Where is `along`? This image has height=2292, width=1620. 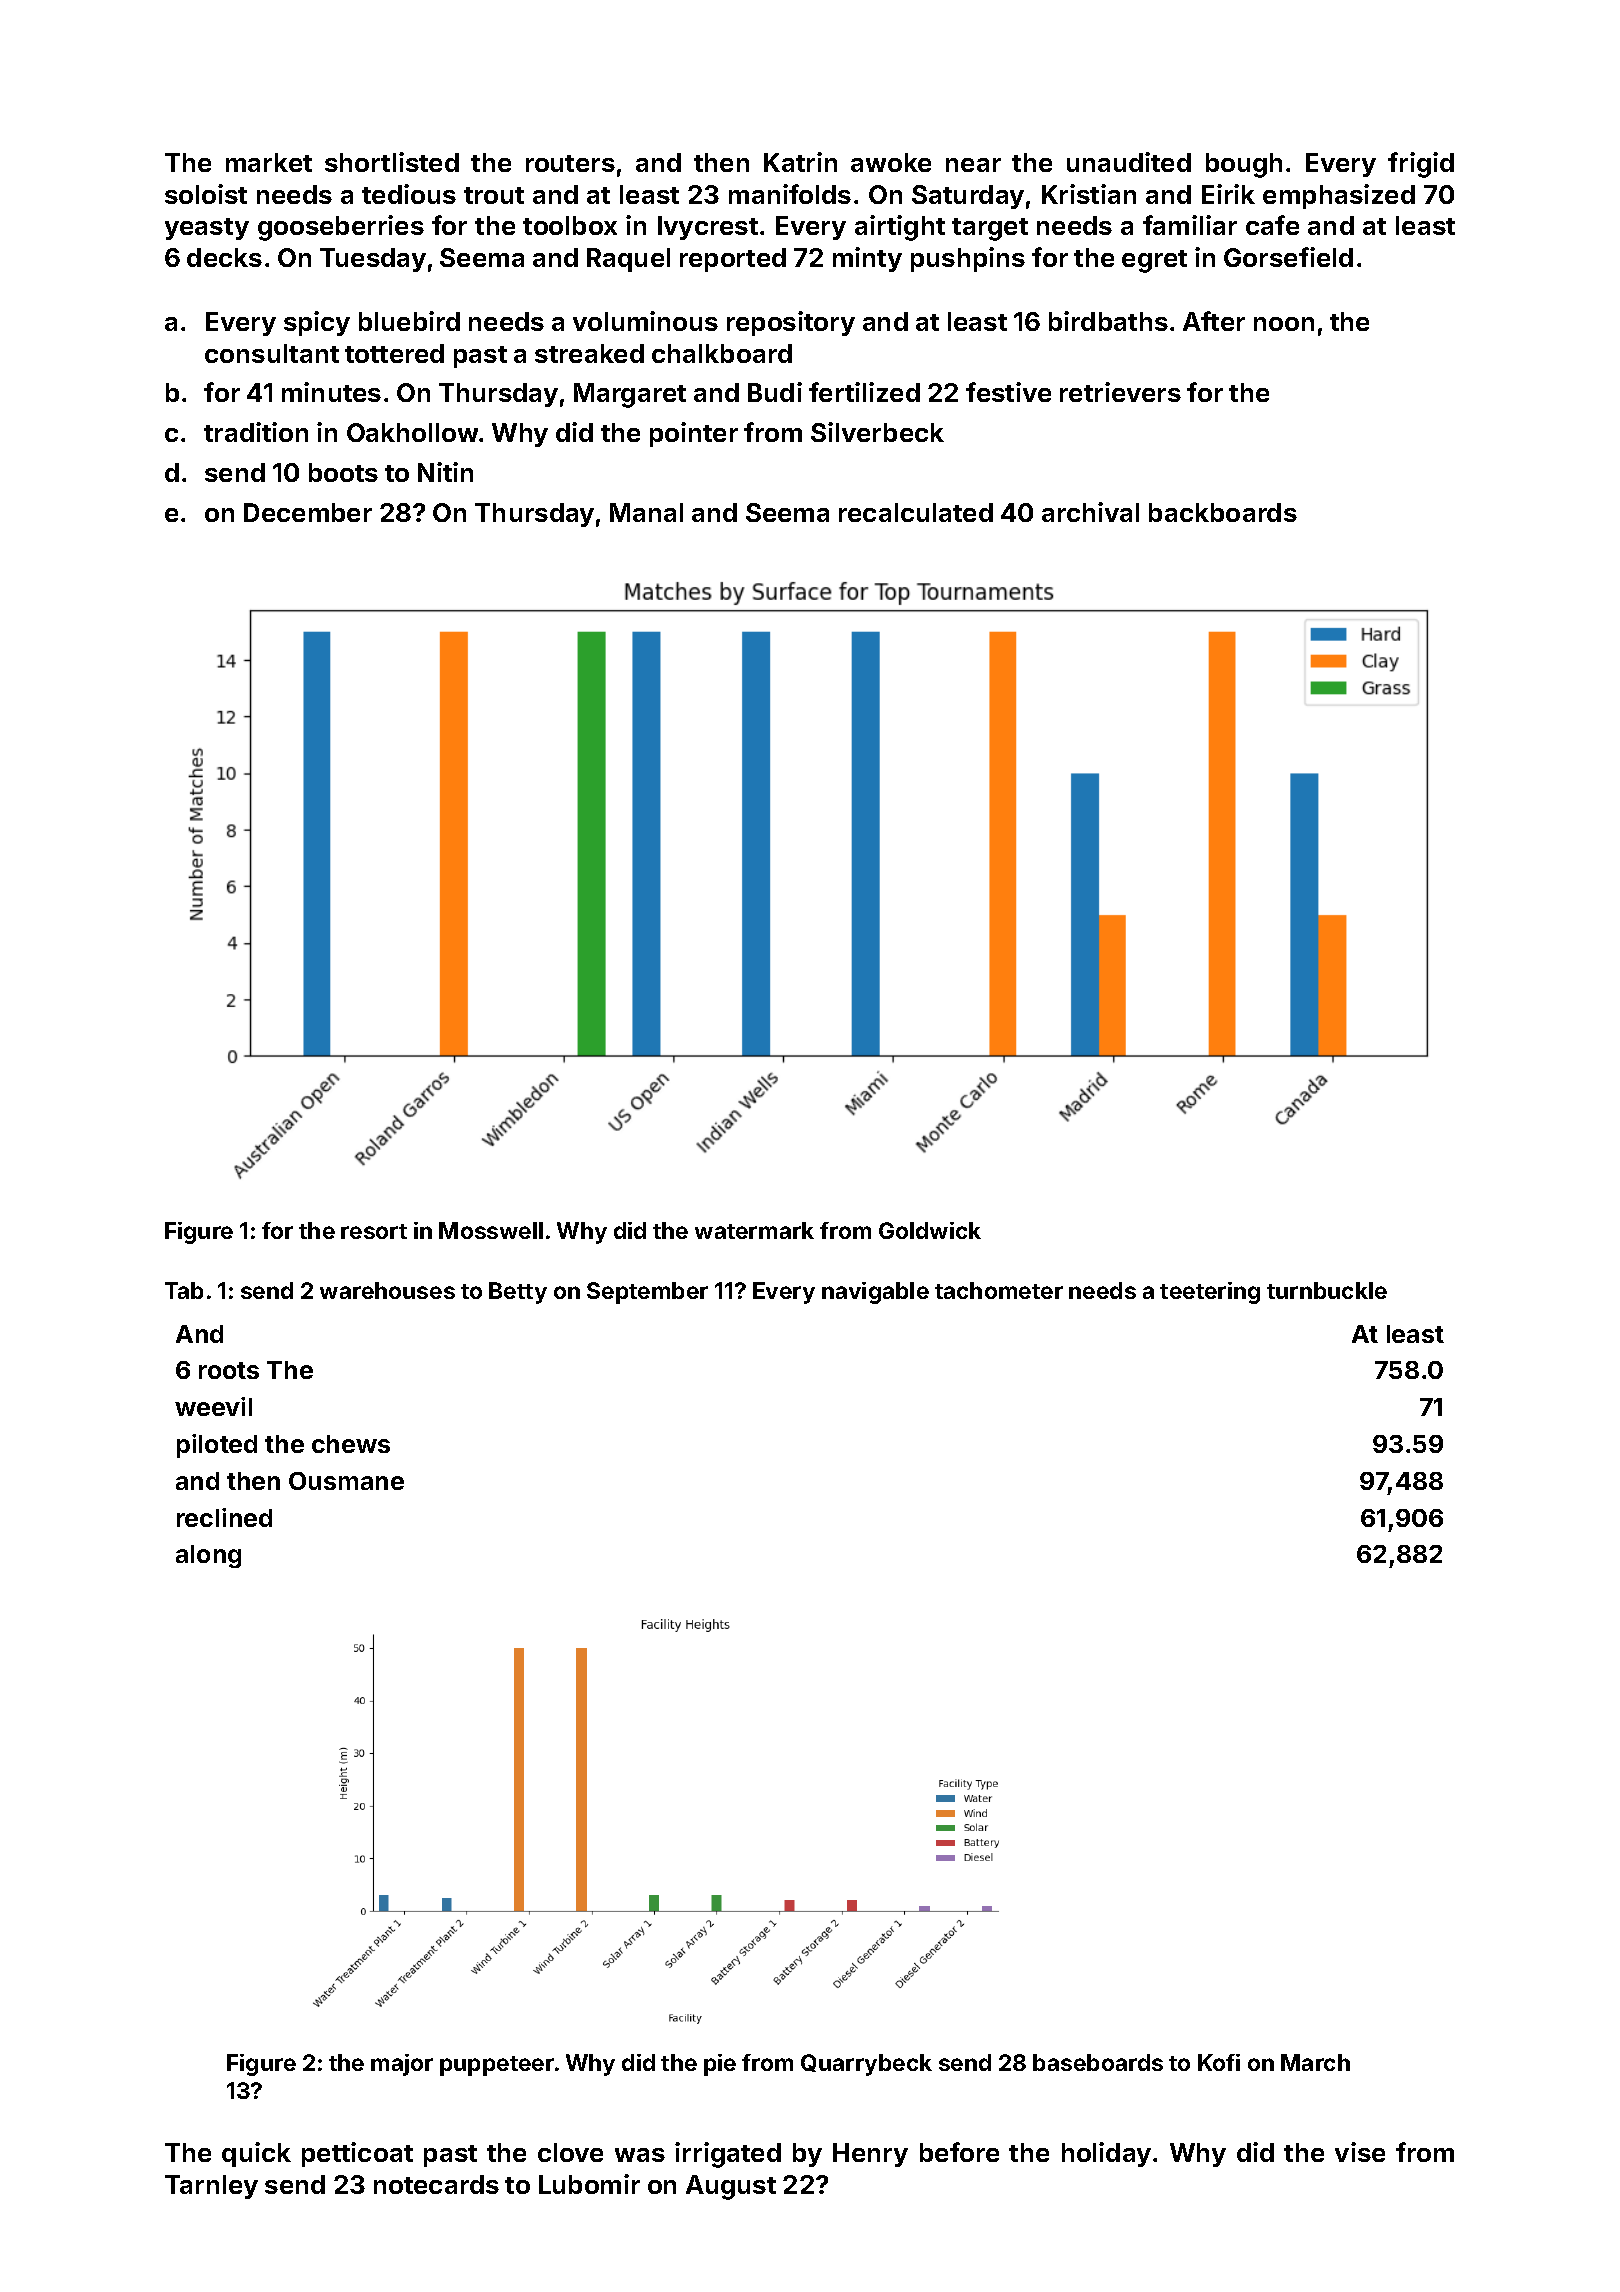 along is located at coordinates (208, 1556).
